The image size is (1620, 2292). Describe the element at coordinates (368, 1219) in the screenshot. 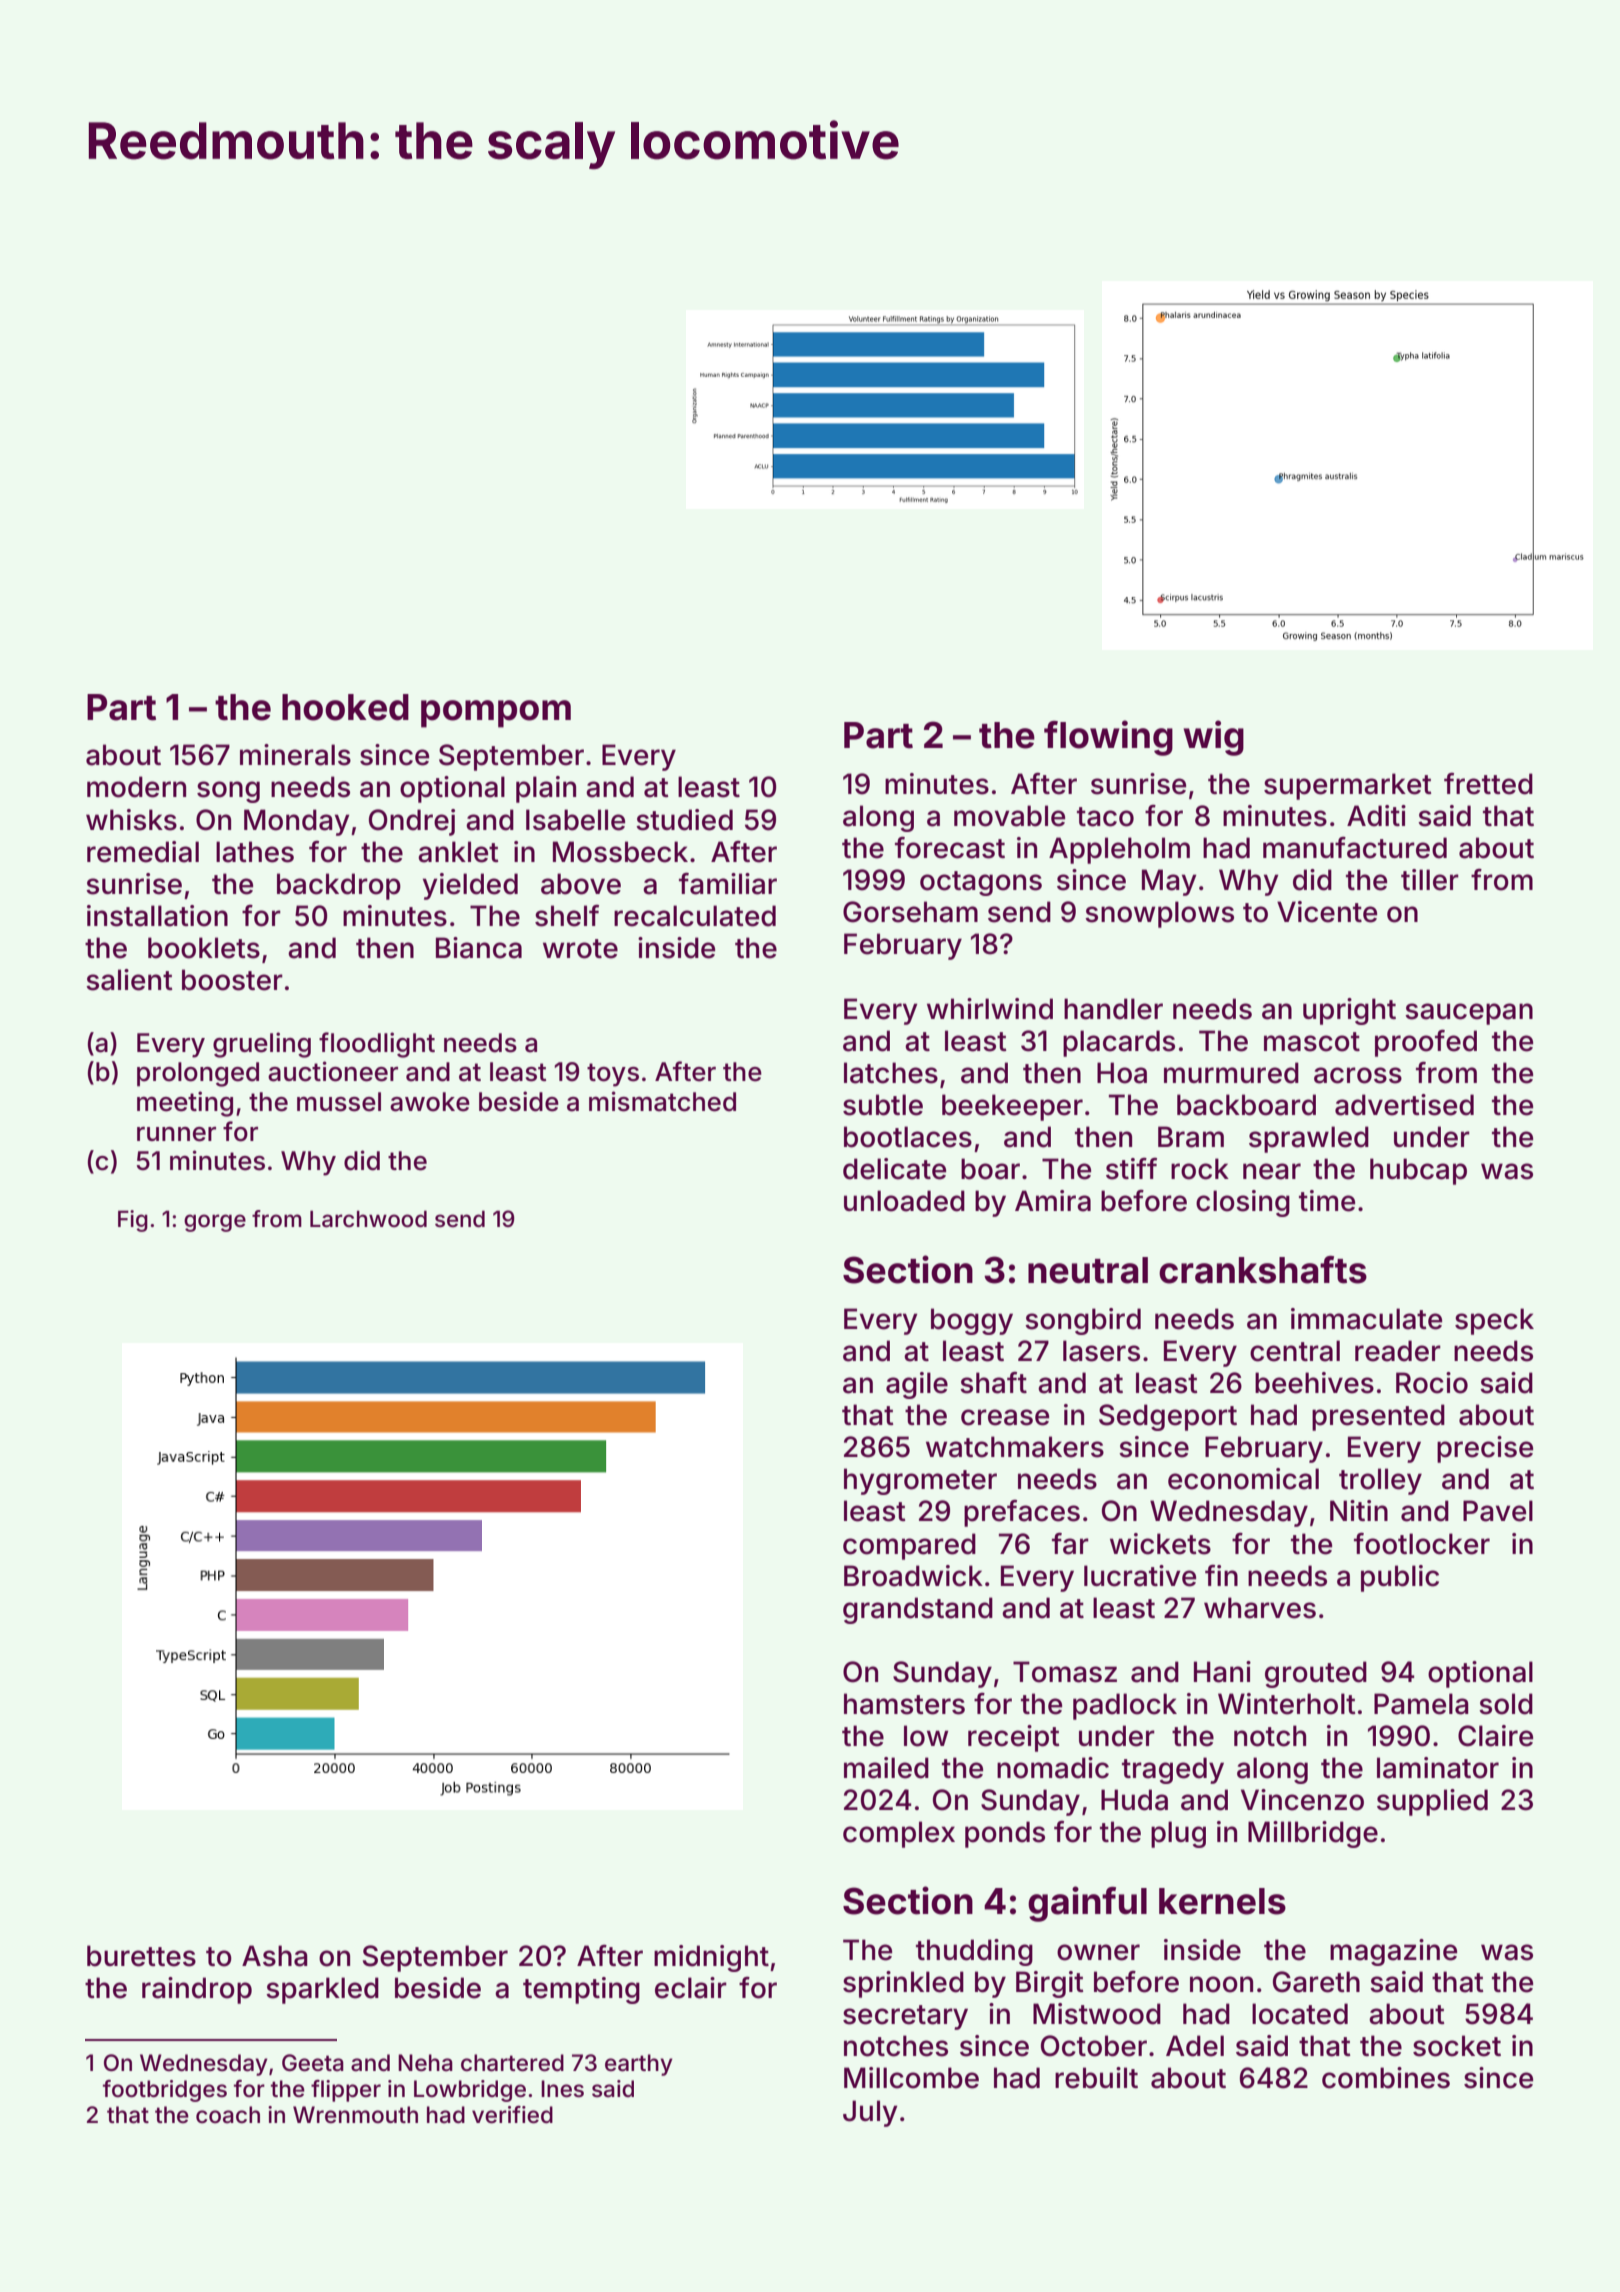

I see `Larchwood` at that location.
